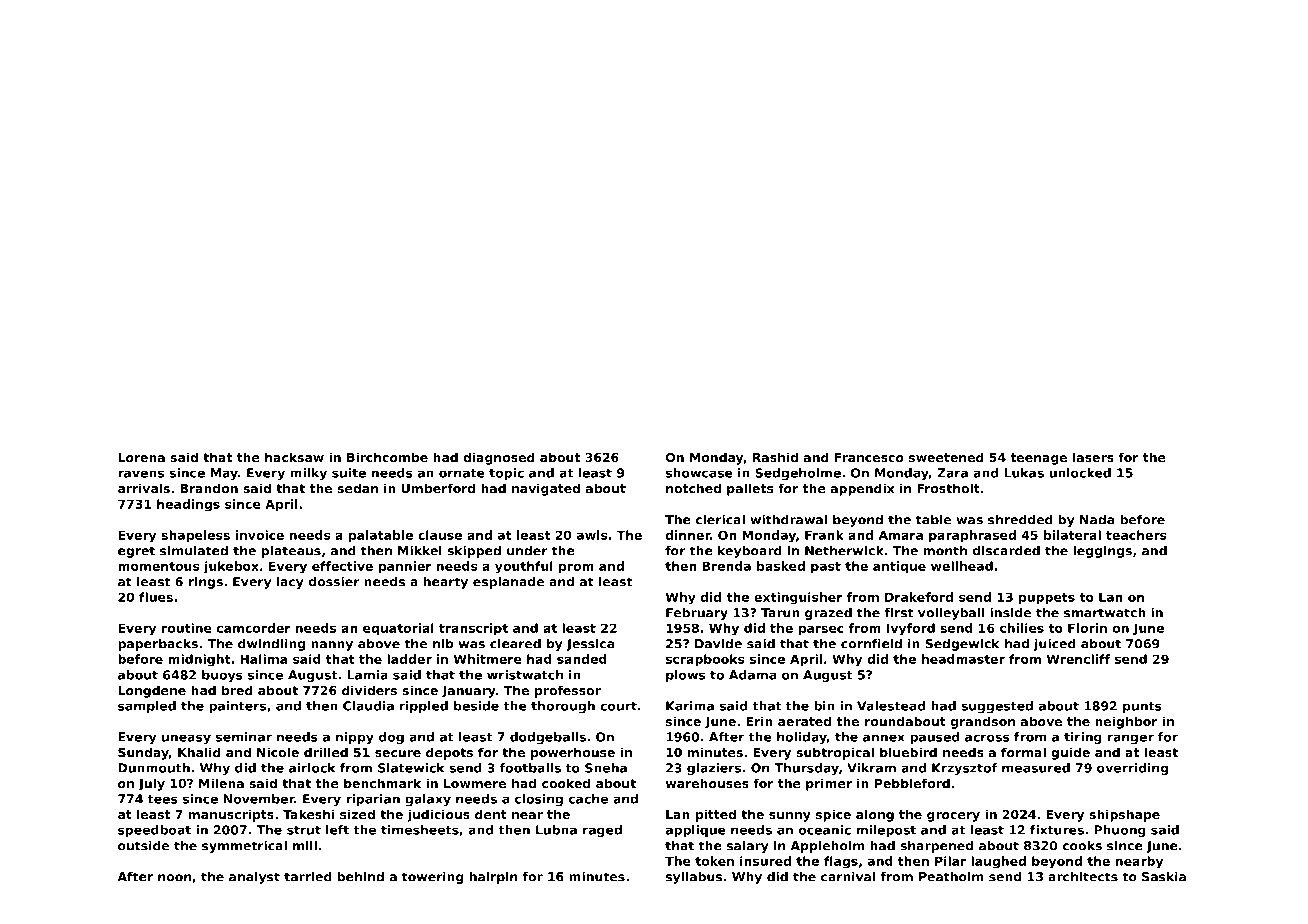  What do you see at coordinates (209, 488) in the page?
I see `Brandon` at bounding box center [209, 488].
